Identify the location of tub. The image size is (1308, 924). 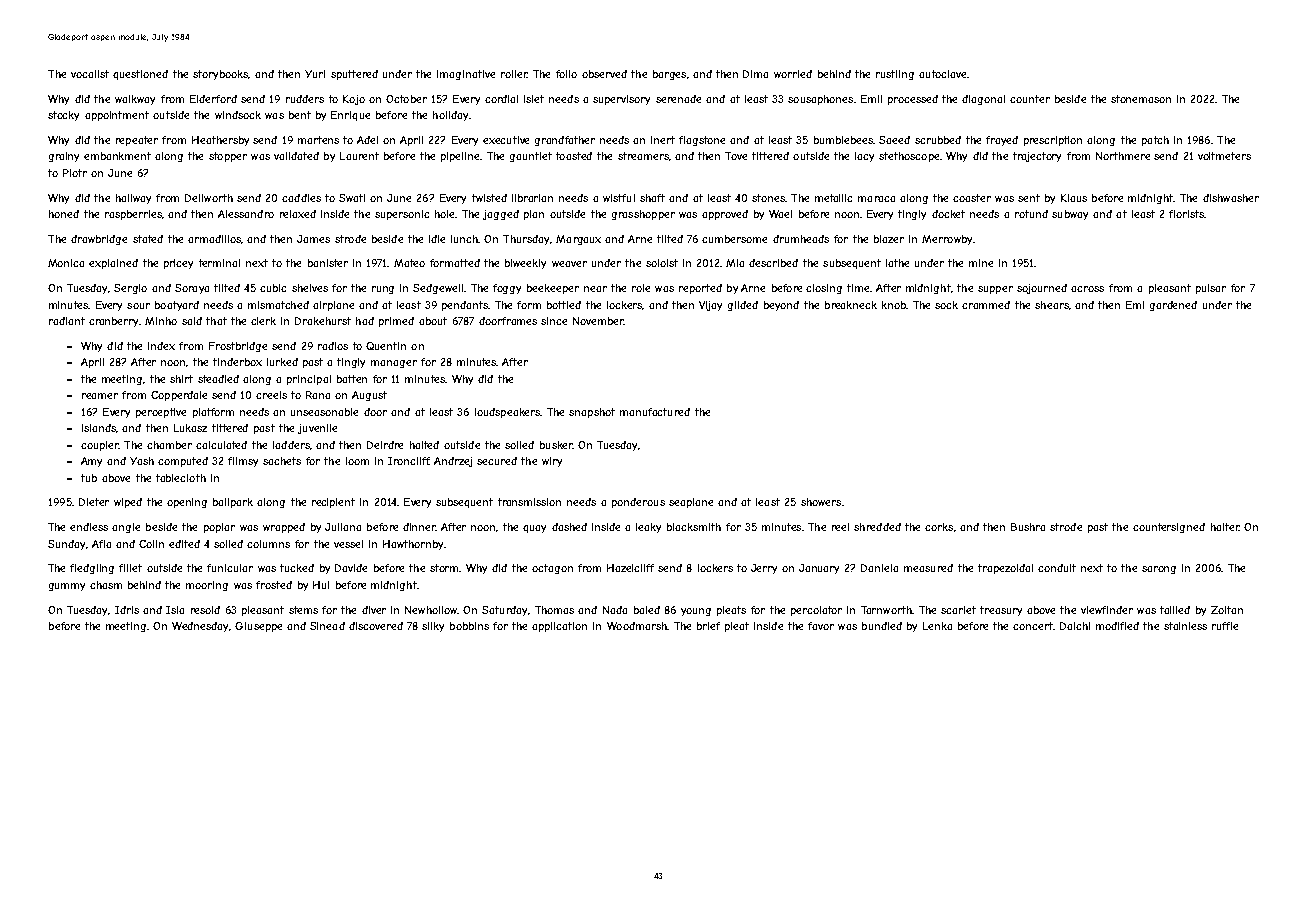
(89, 478).
